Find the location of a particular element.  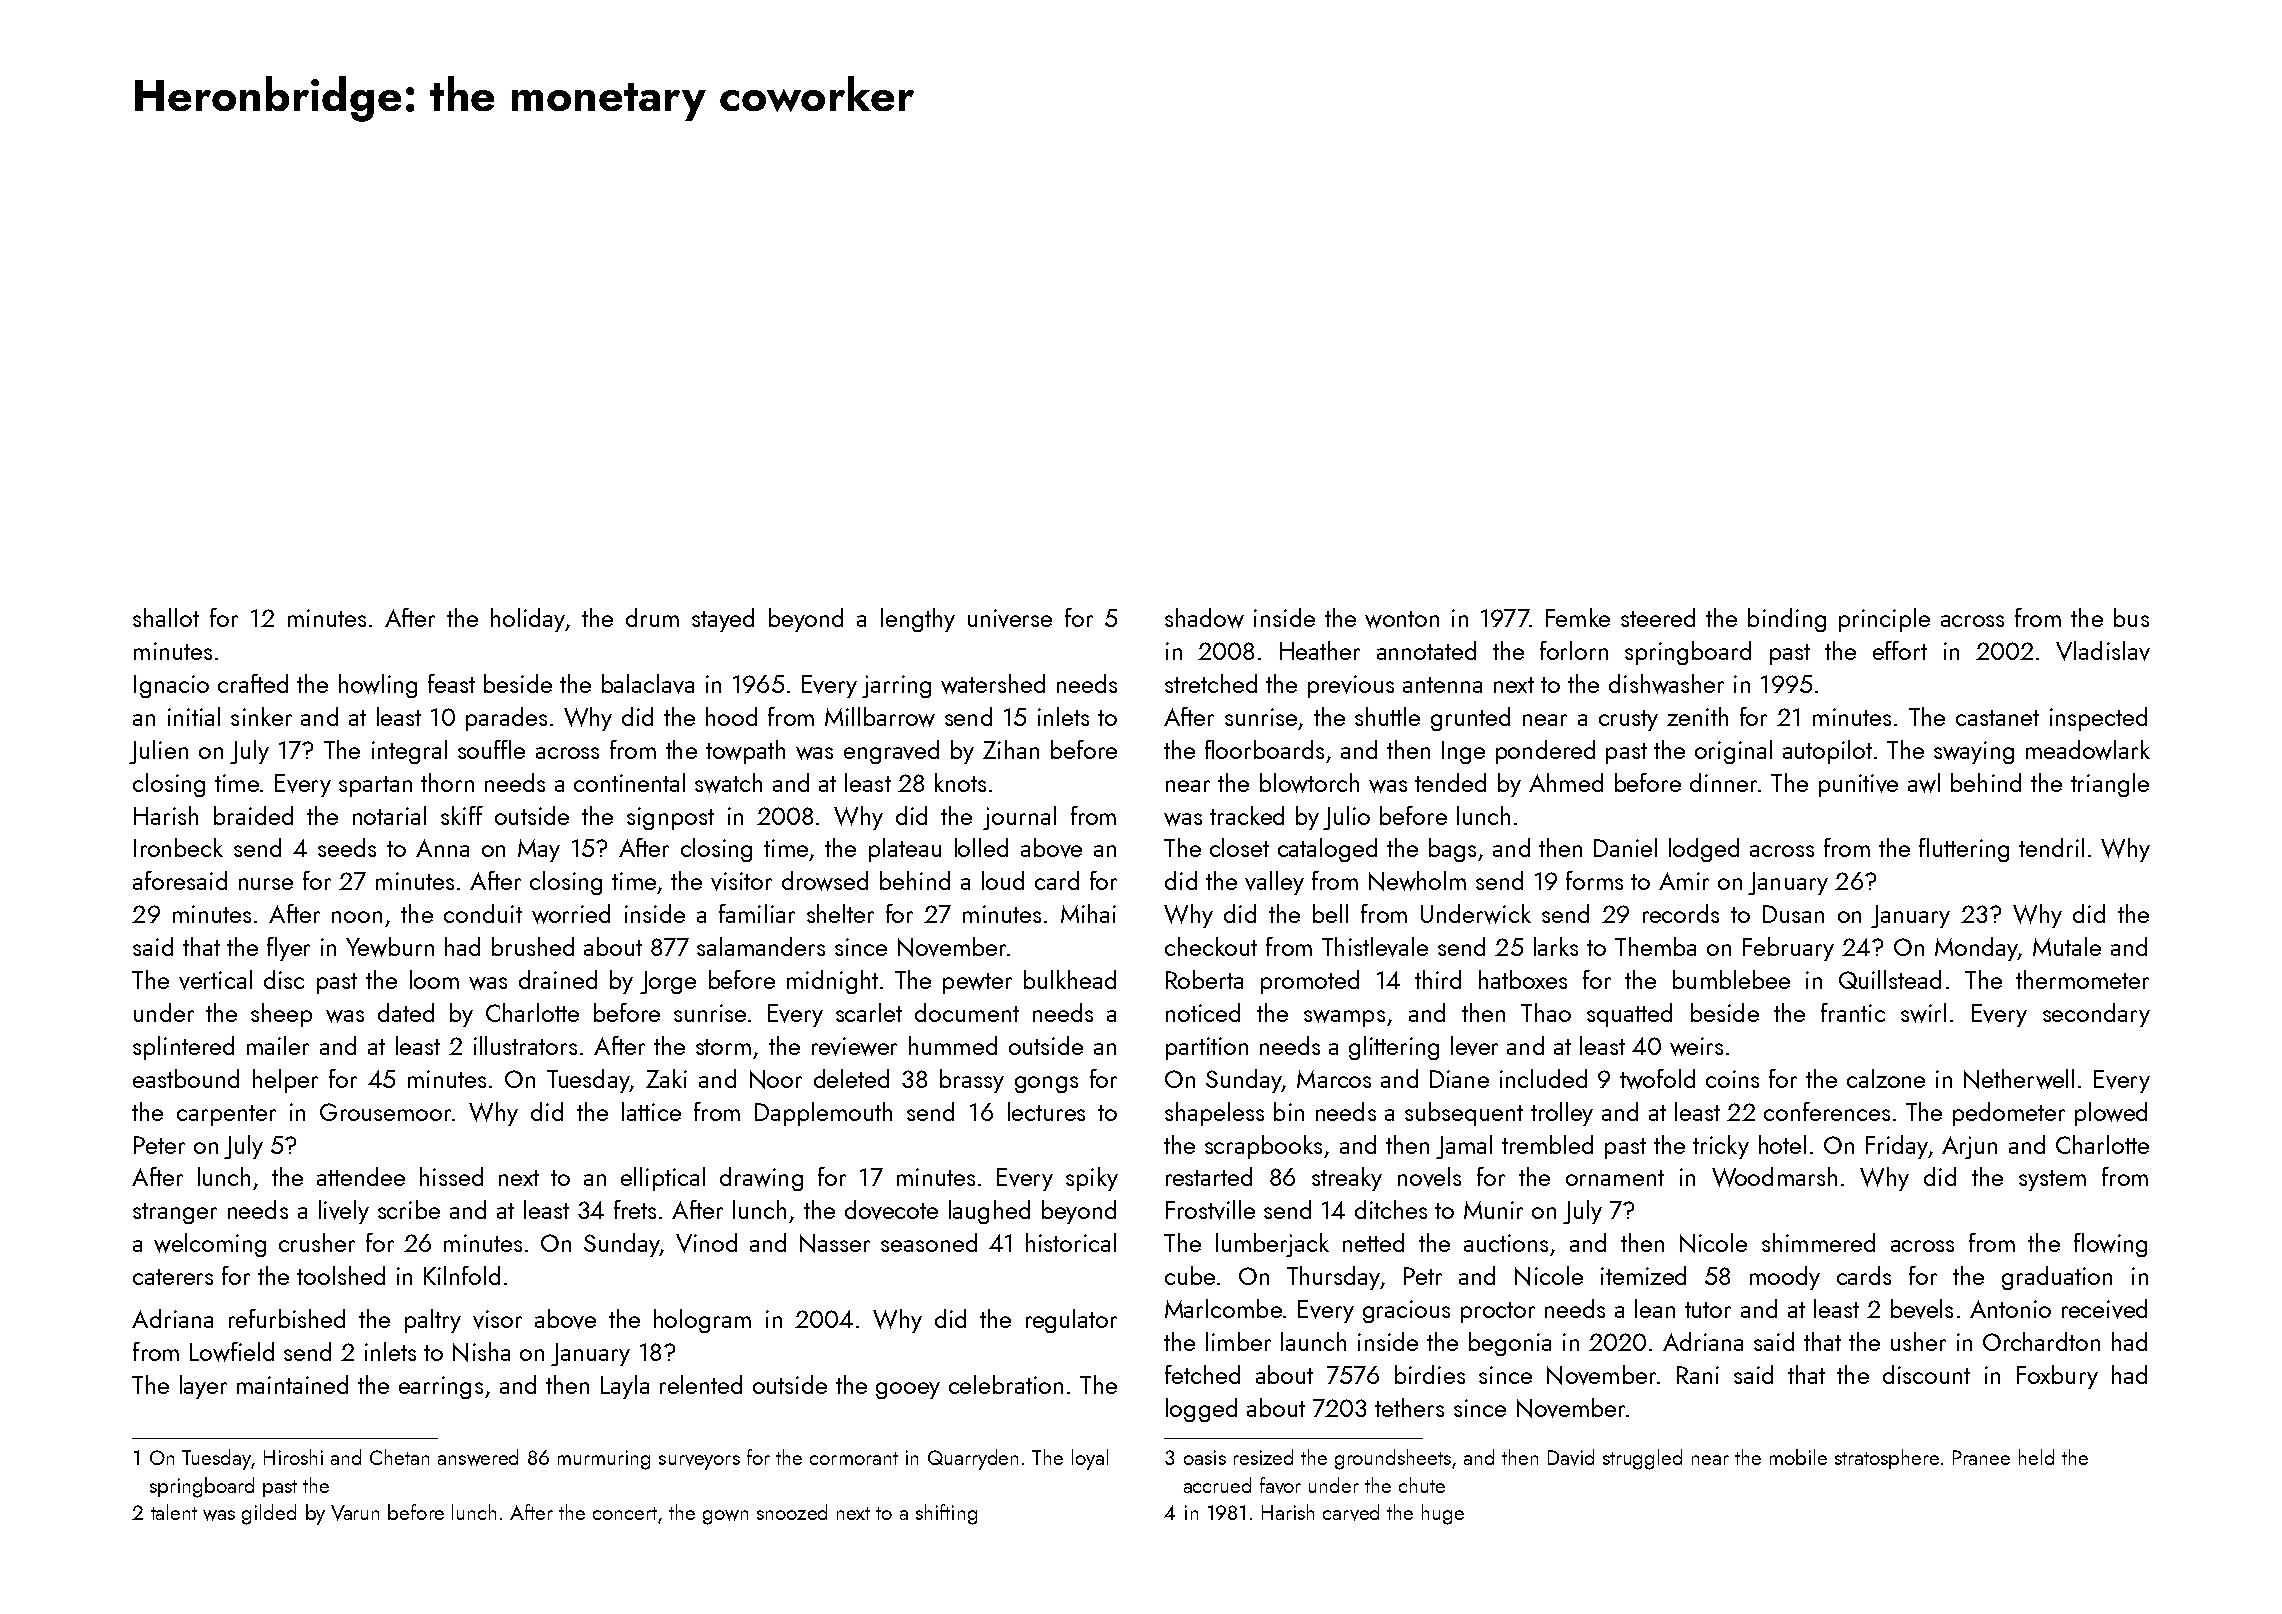

spiky is located at coordinates (1092, 1179).
